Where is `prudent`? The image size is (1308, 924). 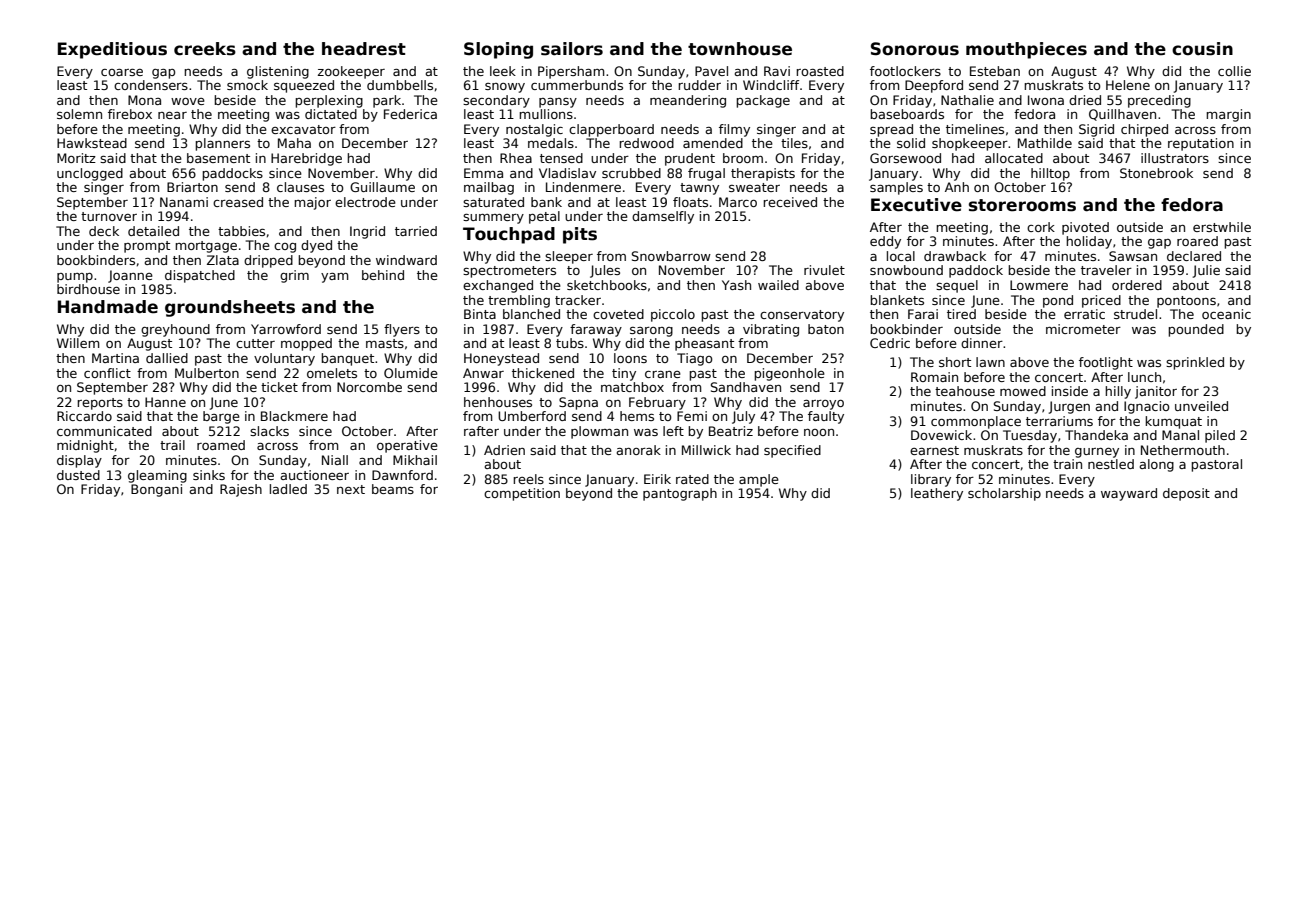
prudent is located at coordinates (690, 159).
